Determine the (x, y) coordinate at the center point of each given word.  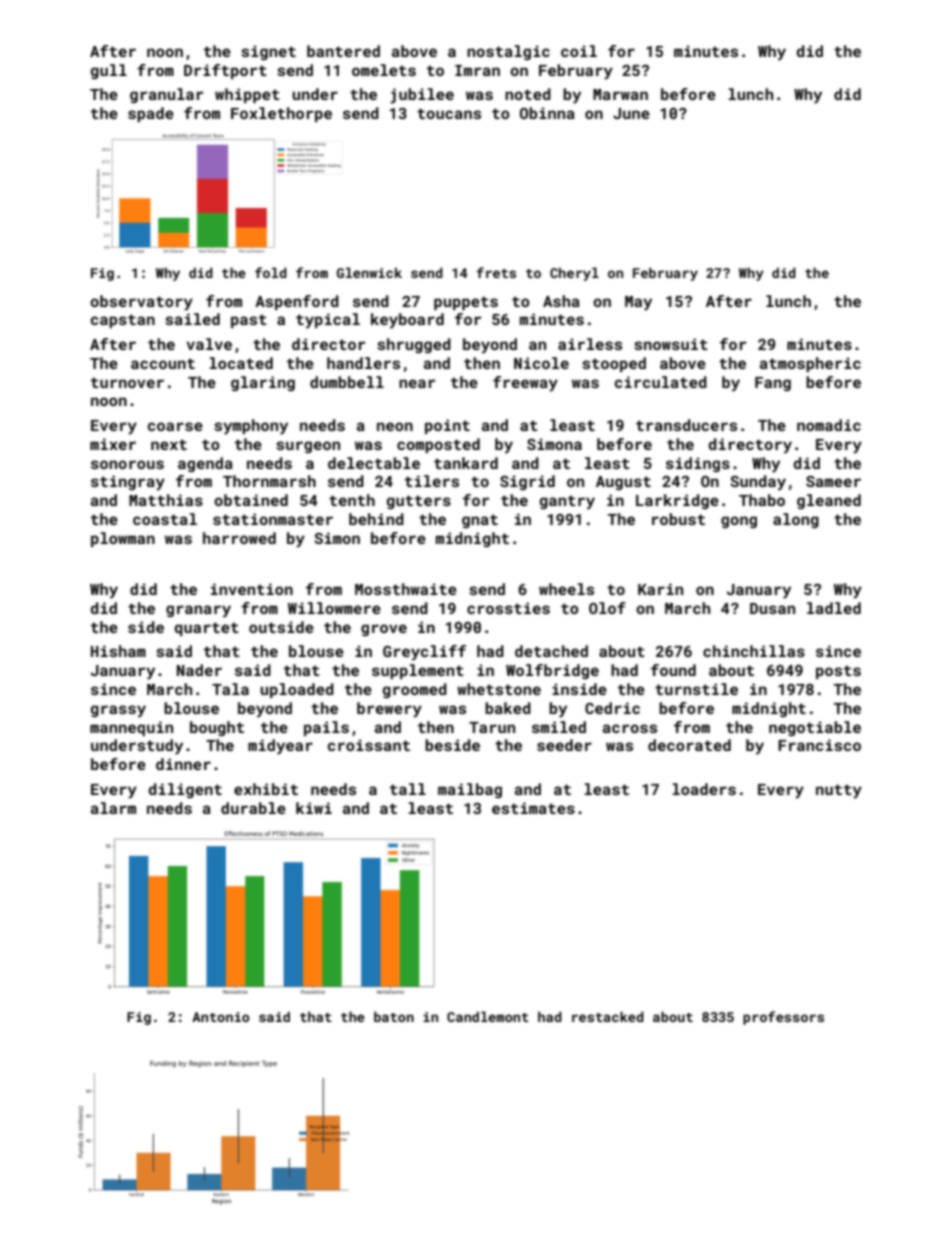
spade (151, 114)
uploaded (297, 690)
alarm (113, 808)
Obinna (547, 113)
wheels (566, 589)
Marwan (620, 94)
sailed (192, 319)
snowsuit (671, 344)
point (447, 426)
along (796, 520)
